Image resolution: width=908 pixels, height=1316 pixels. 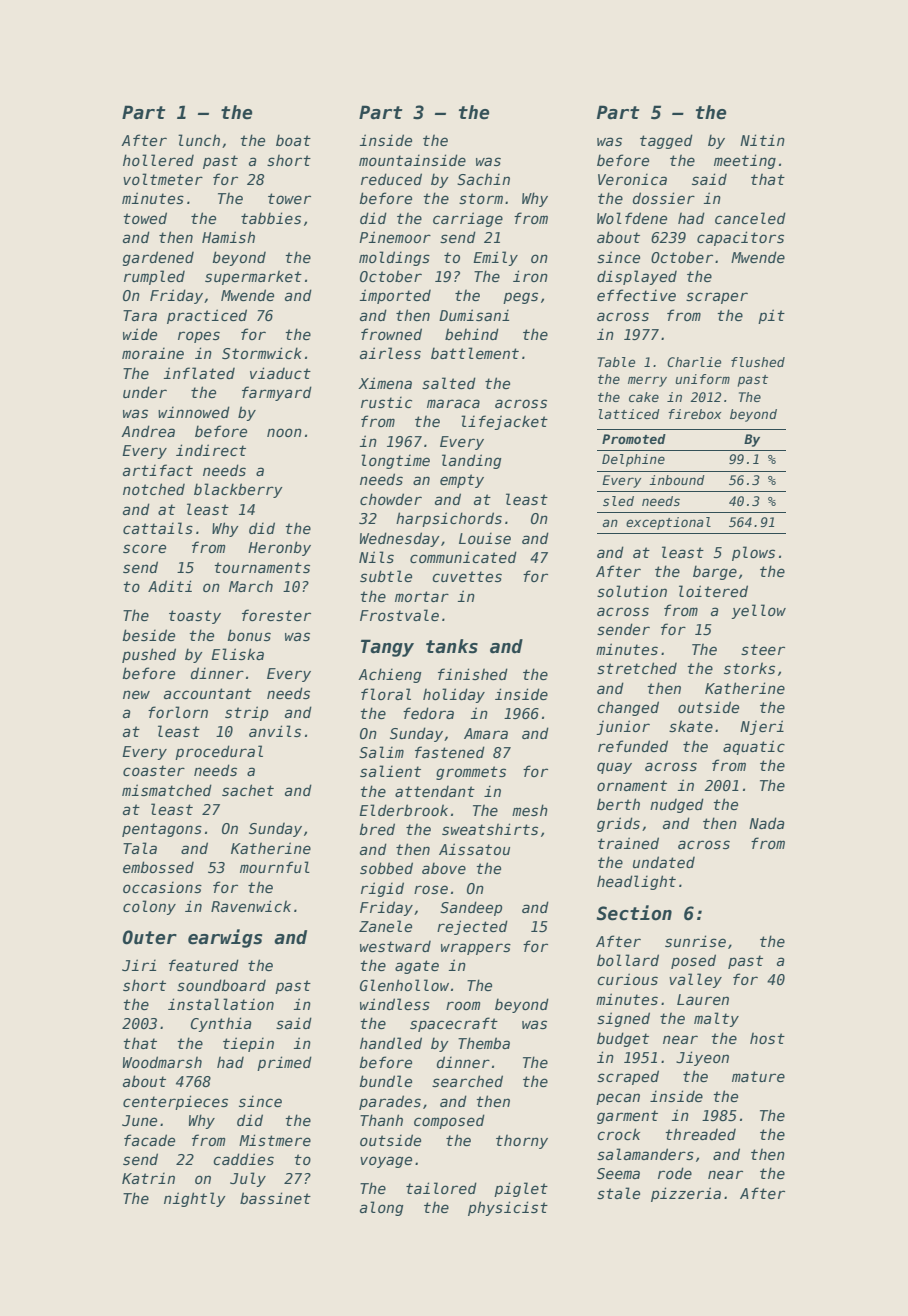 I want to click on canceled, so click(x=750, y=218).
